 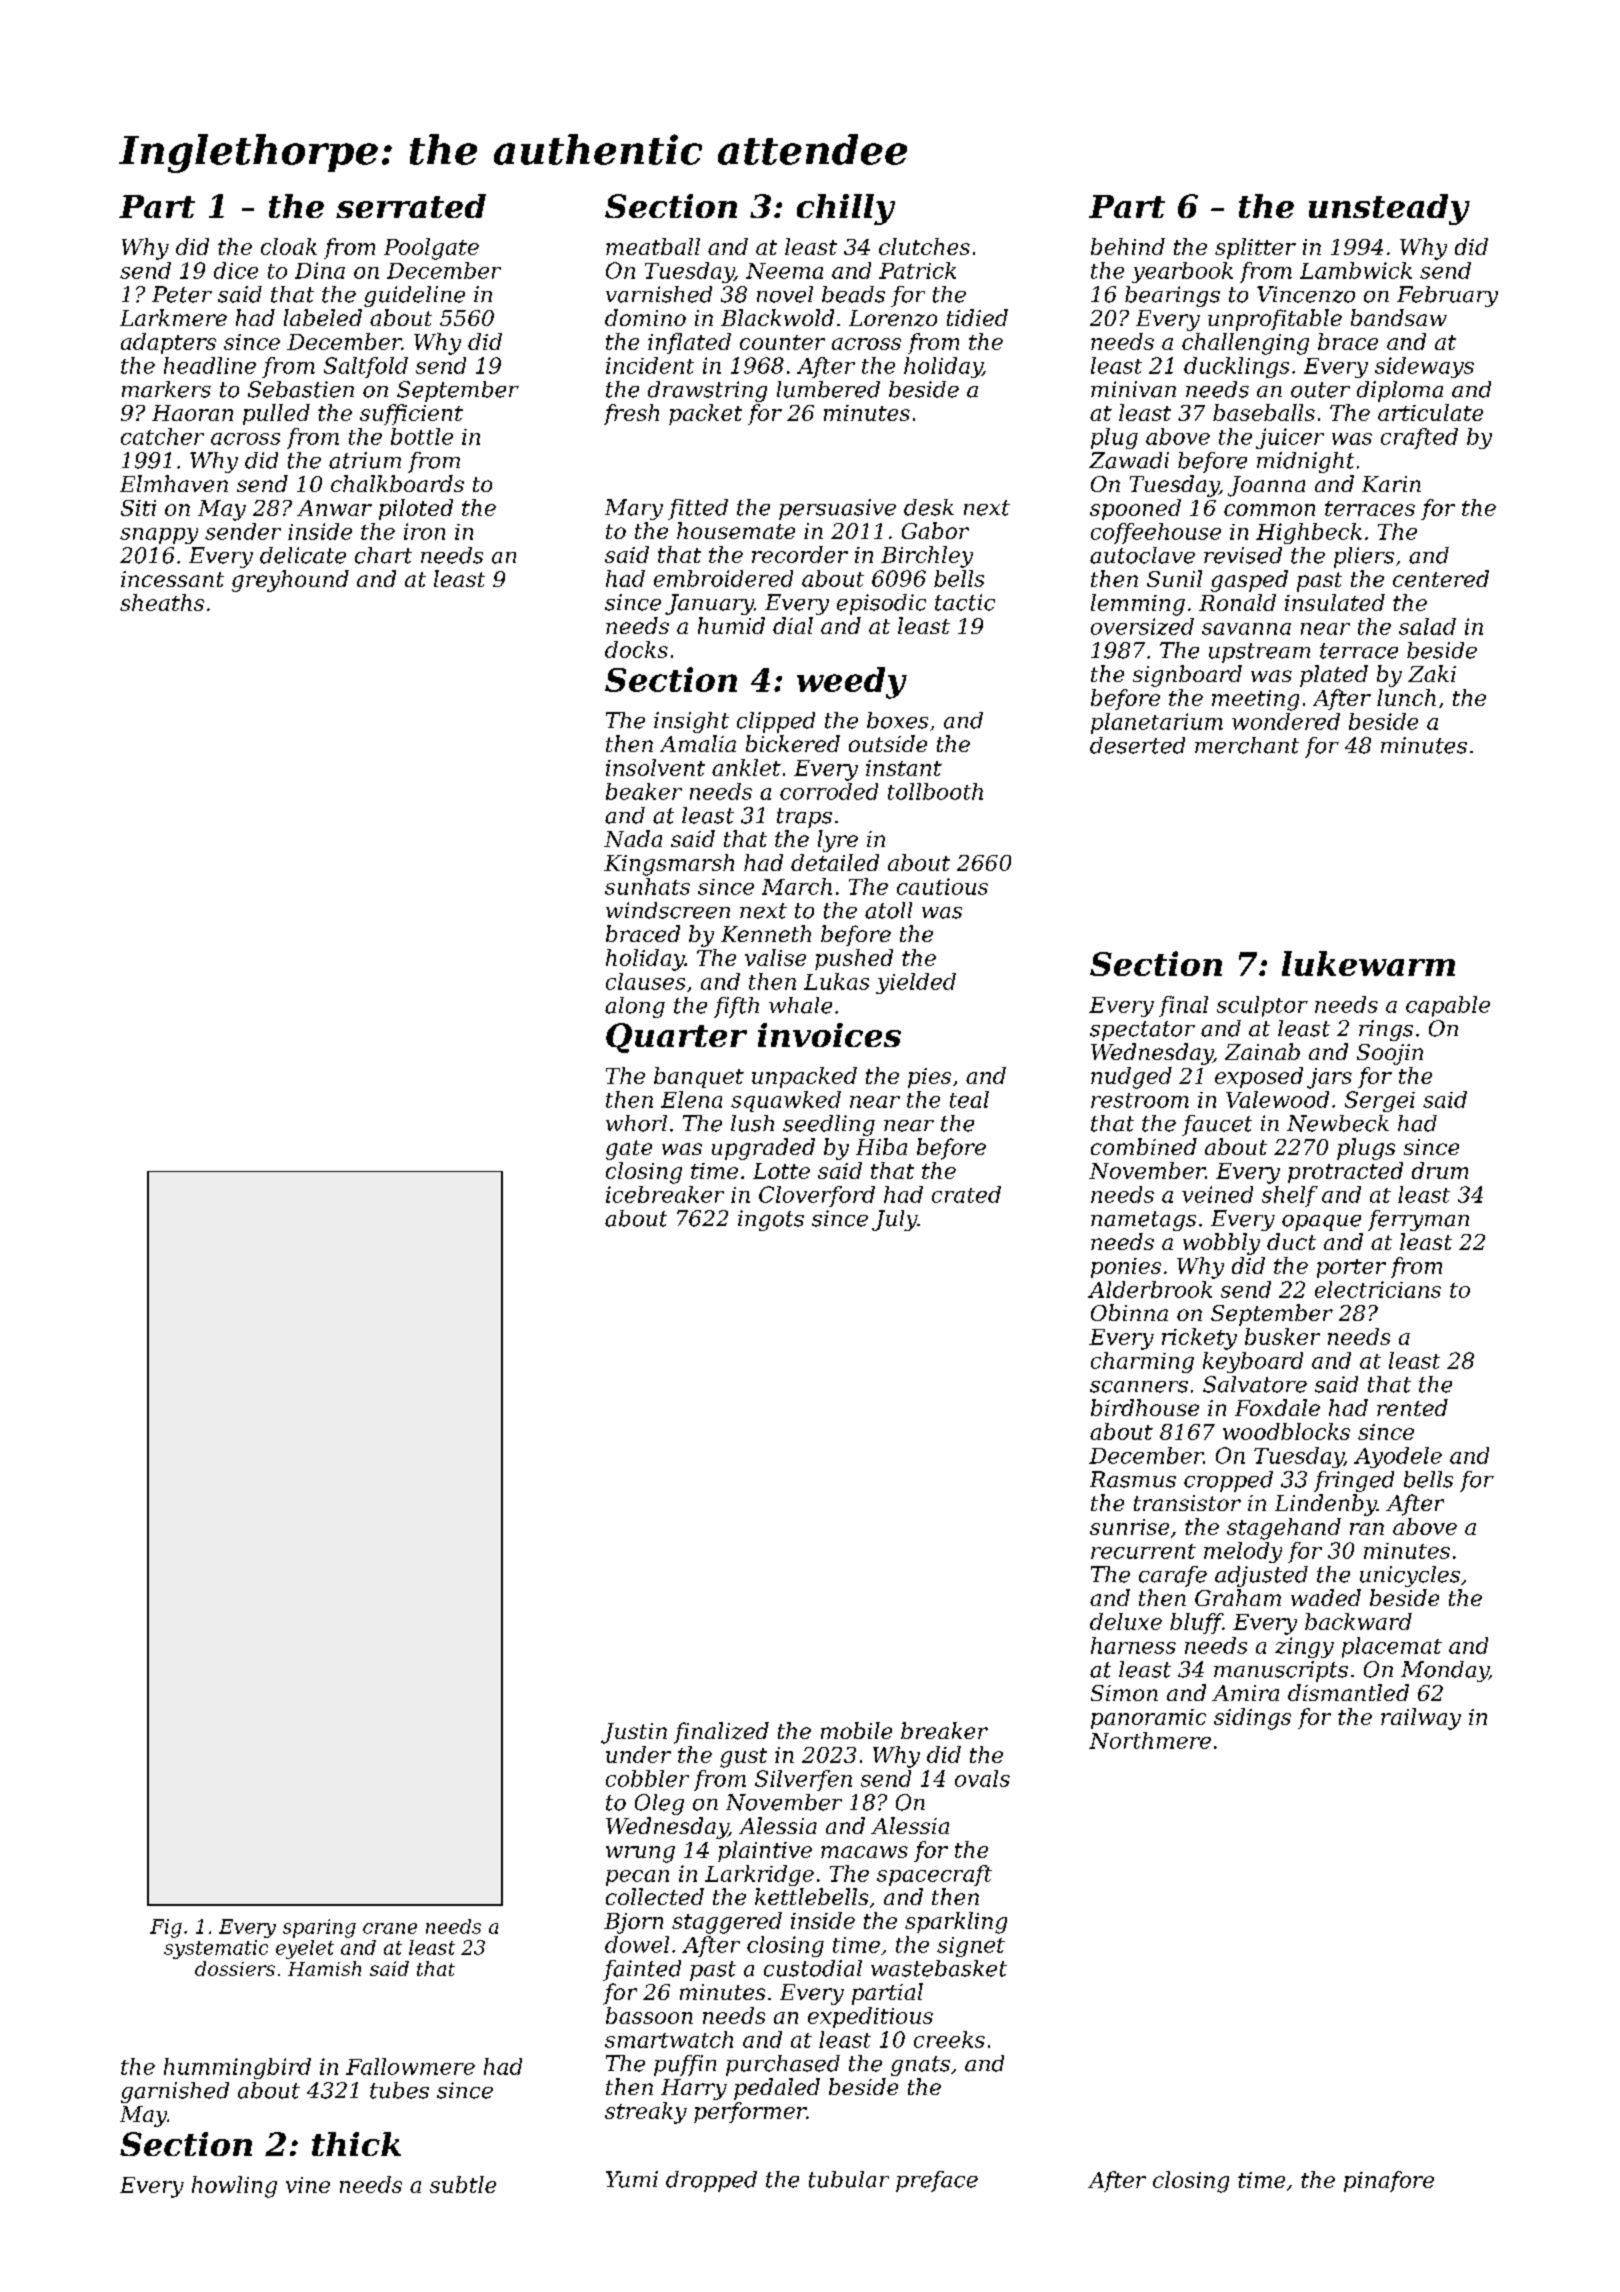 I want to click on beads, so click(x=853, y=294).
